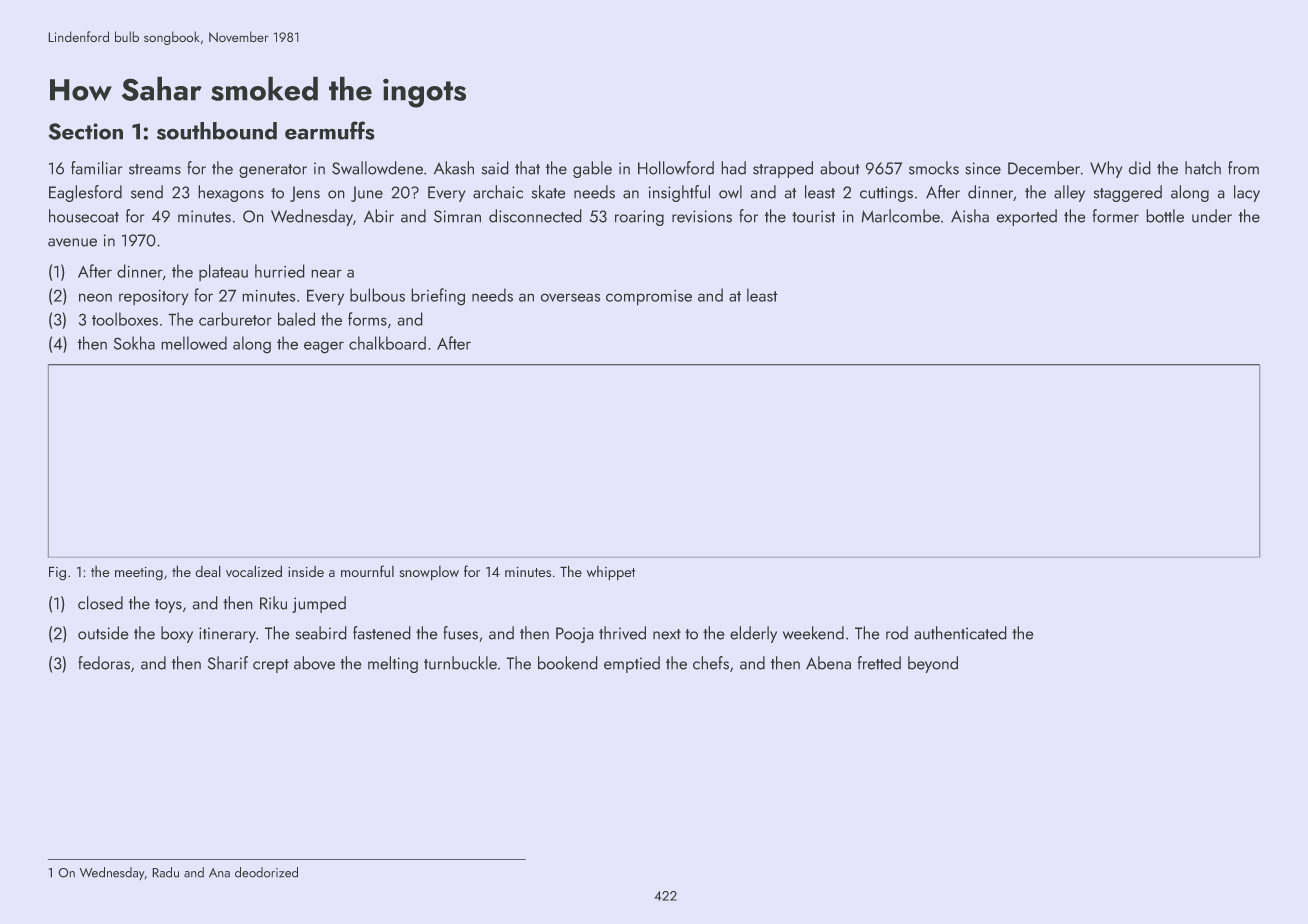 The image size is (1308, 924). What do you see at coordinates (970, 216) in the screenshot?
I see `Aisha` at bounding box center [970, 216].
